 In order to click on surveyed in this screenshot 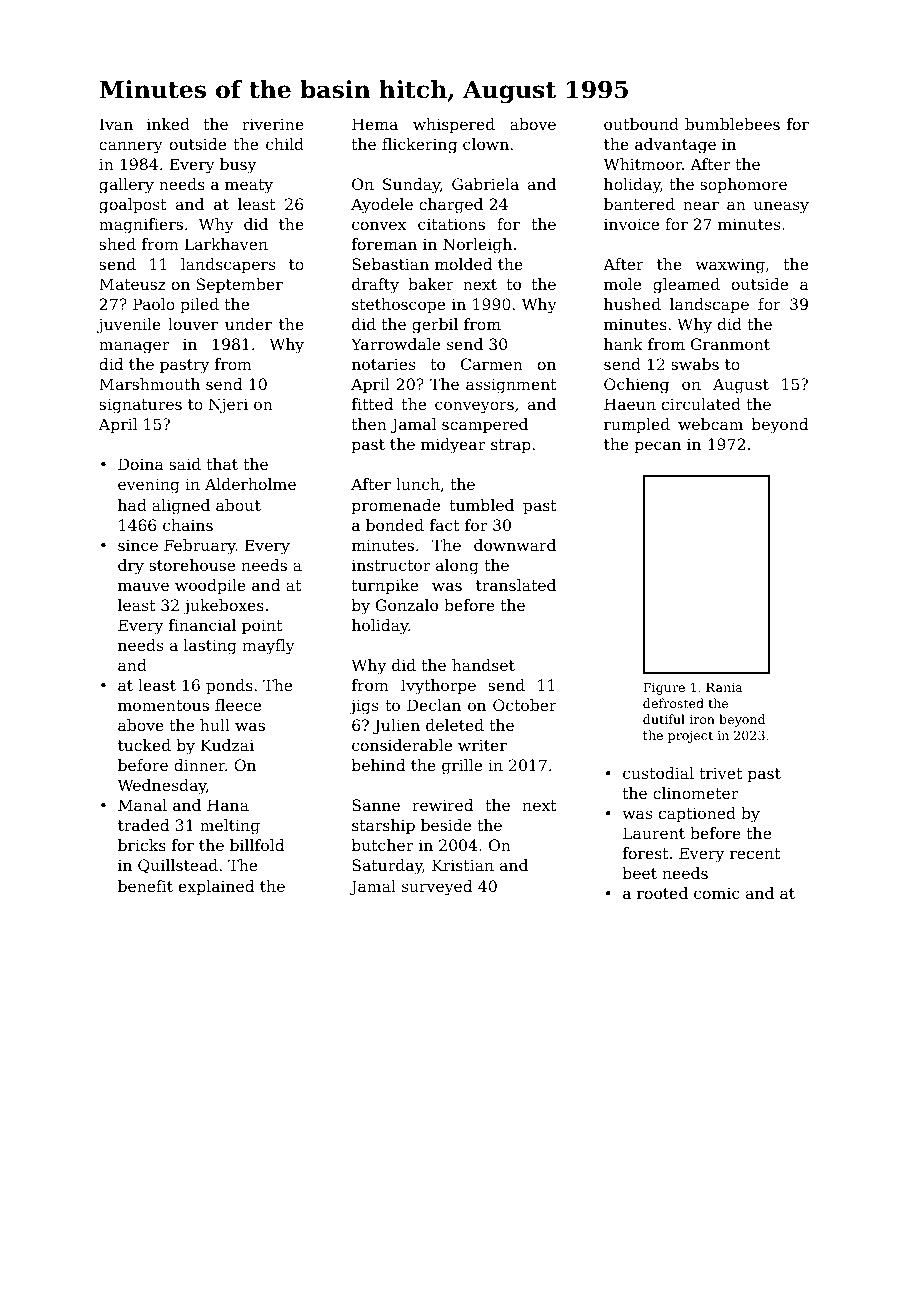, I will do `click(437, 888)`.
